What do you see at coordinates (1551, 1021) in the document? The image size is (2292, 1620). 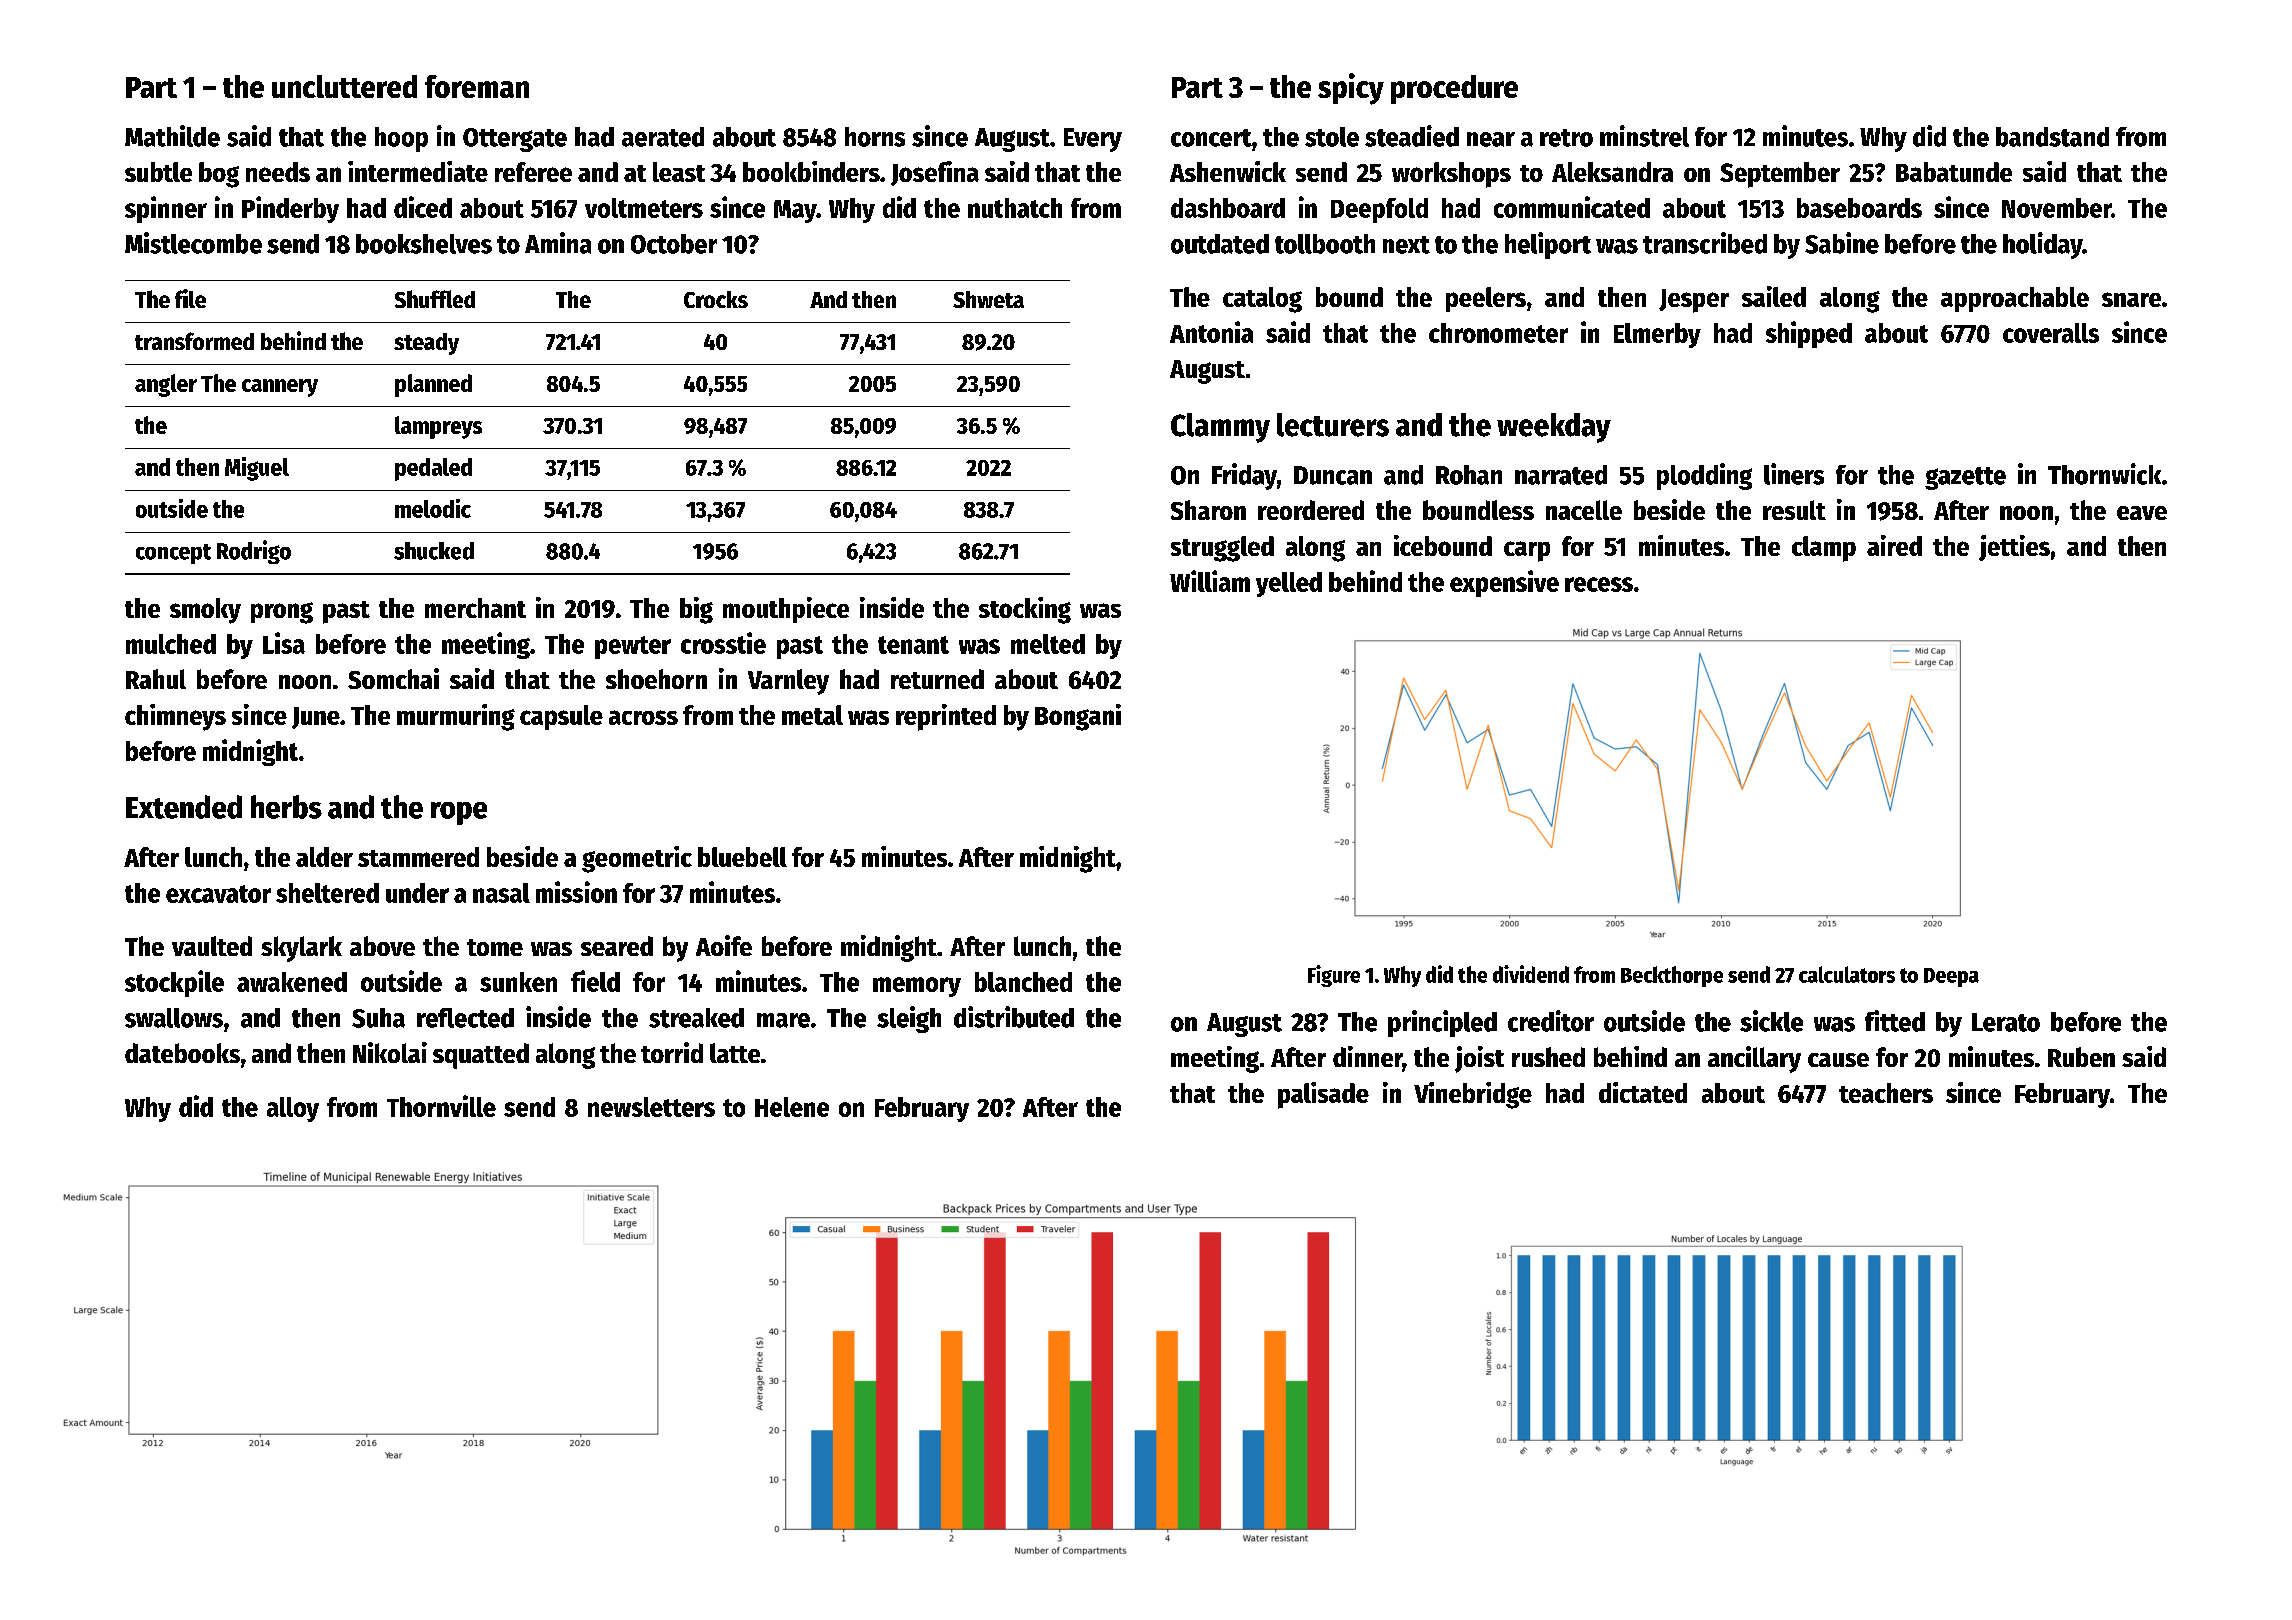 I see `creditor` at bounding box center [1551, 1021].
